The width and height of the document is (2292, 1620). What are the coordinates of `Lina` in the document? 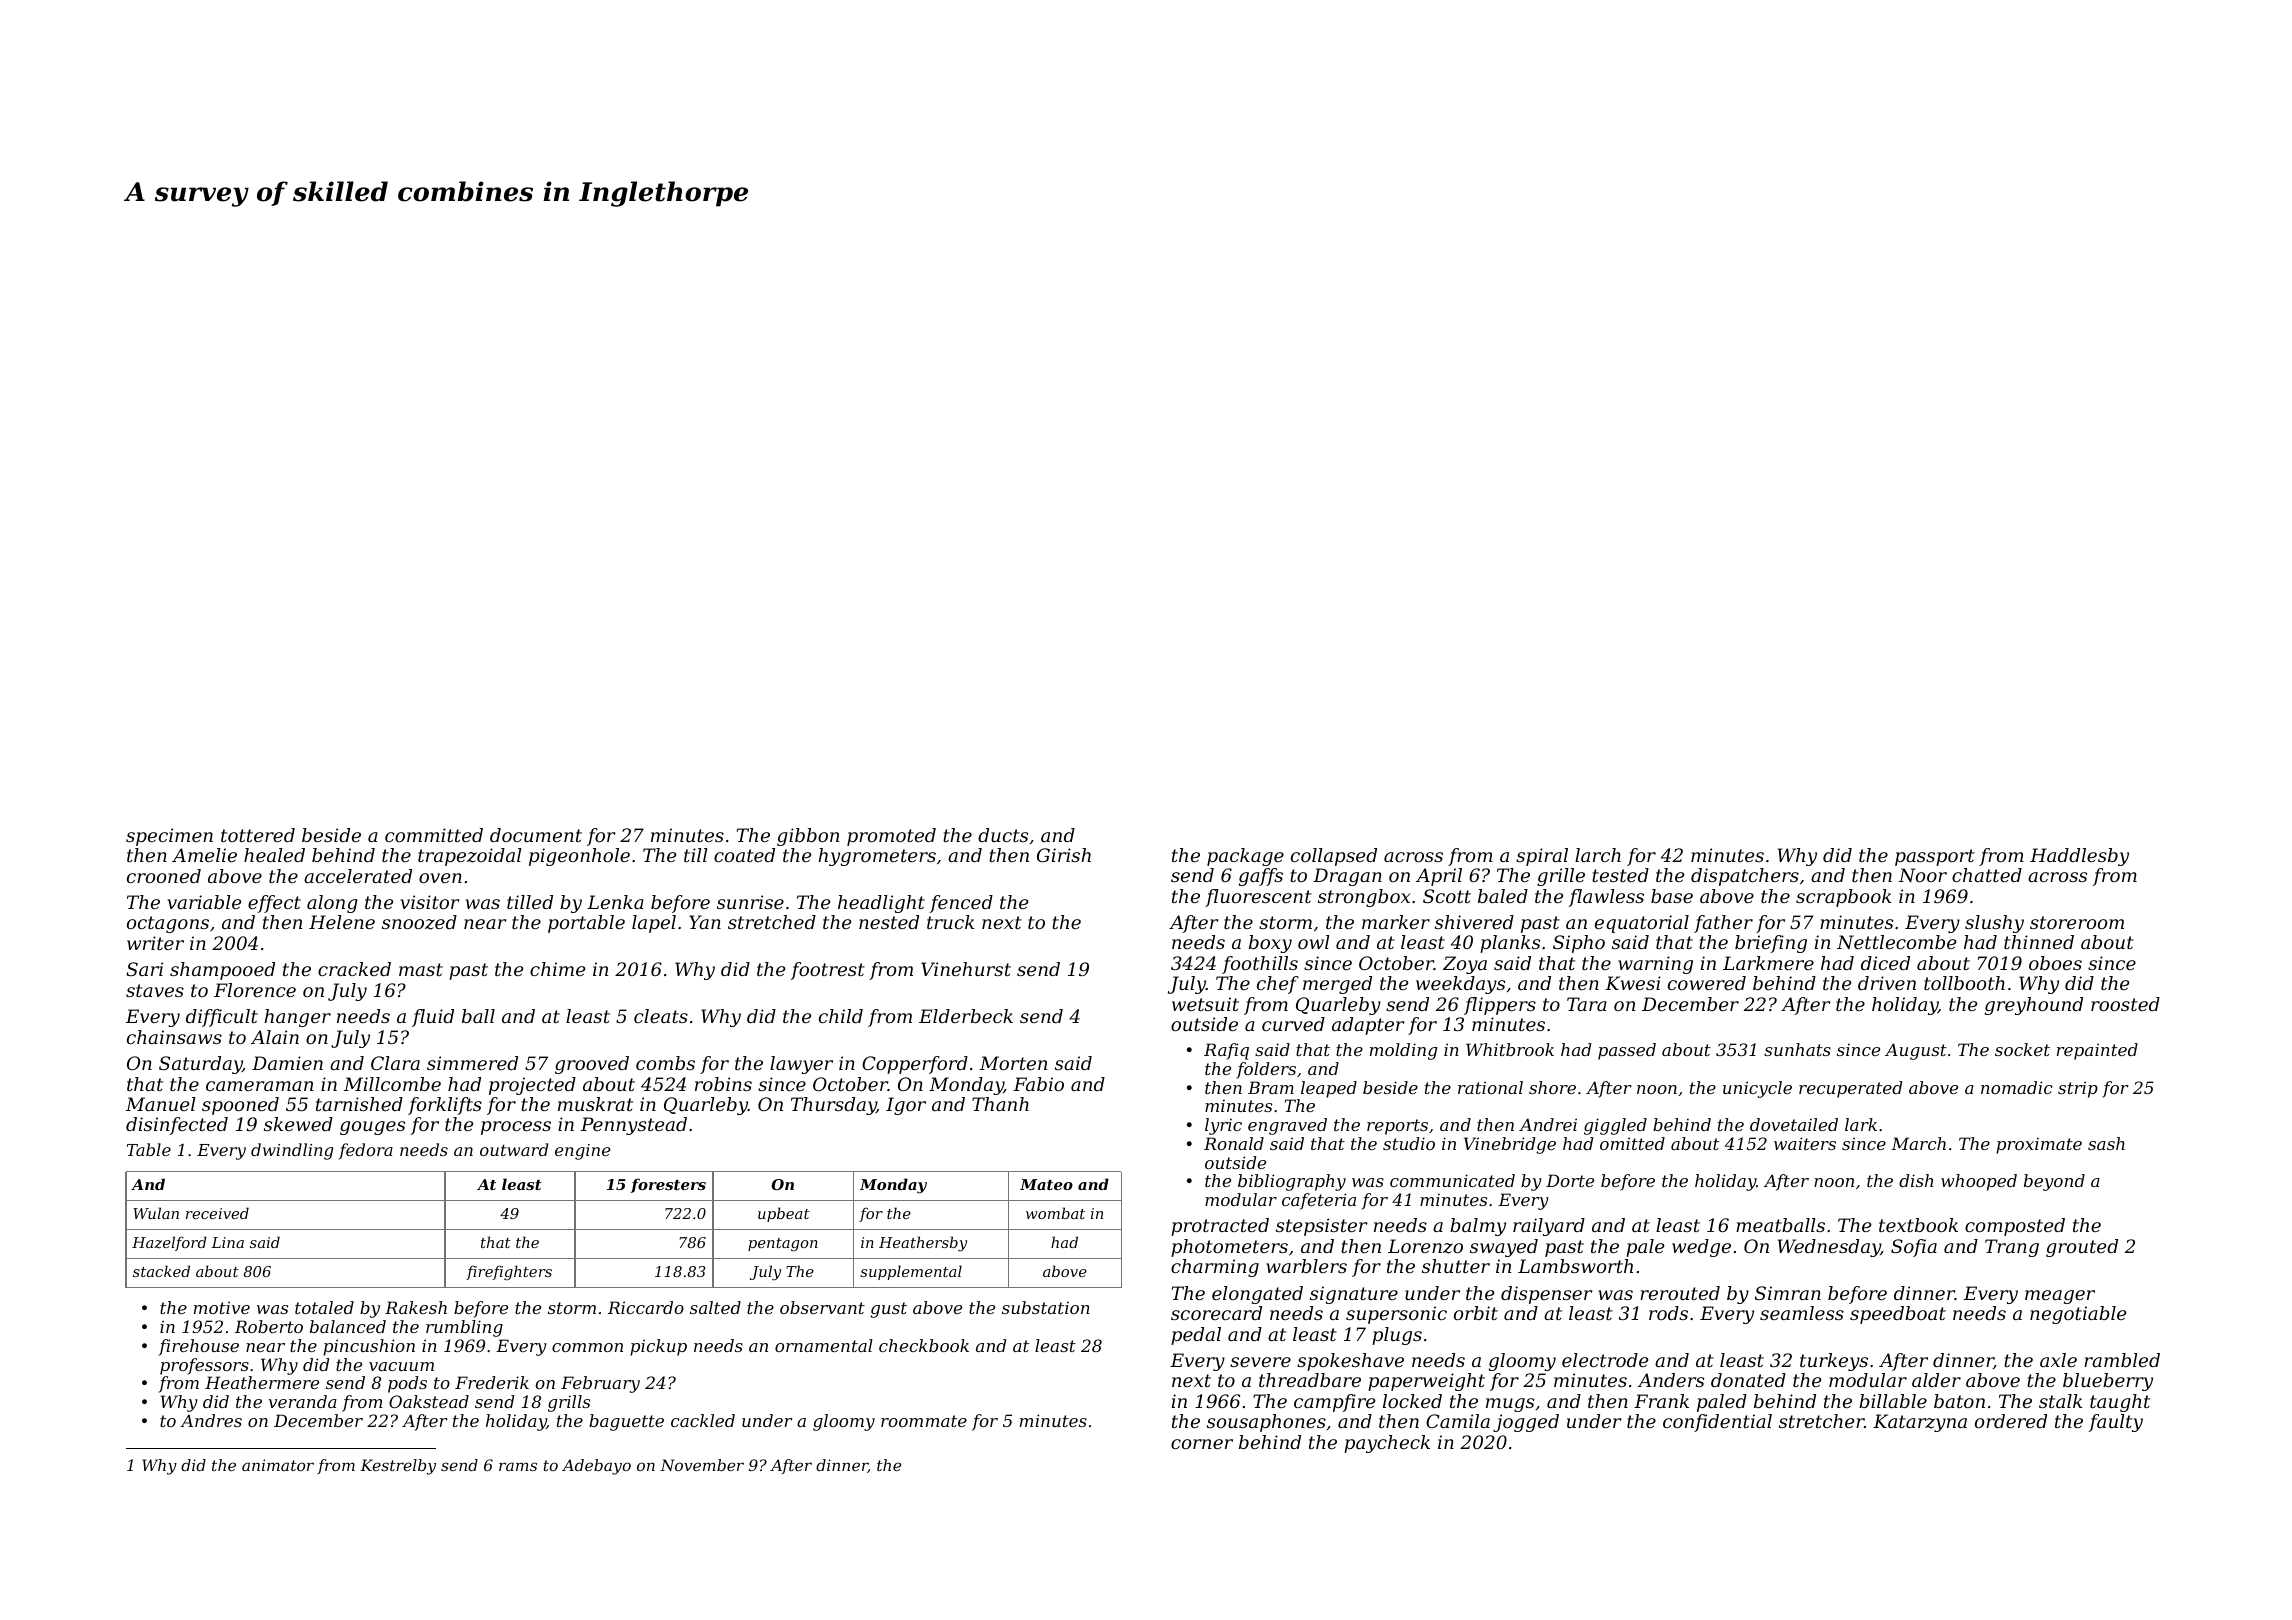 It's located at (227, 1242).
